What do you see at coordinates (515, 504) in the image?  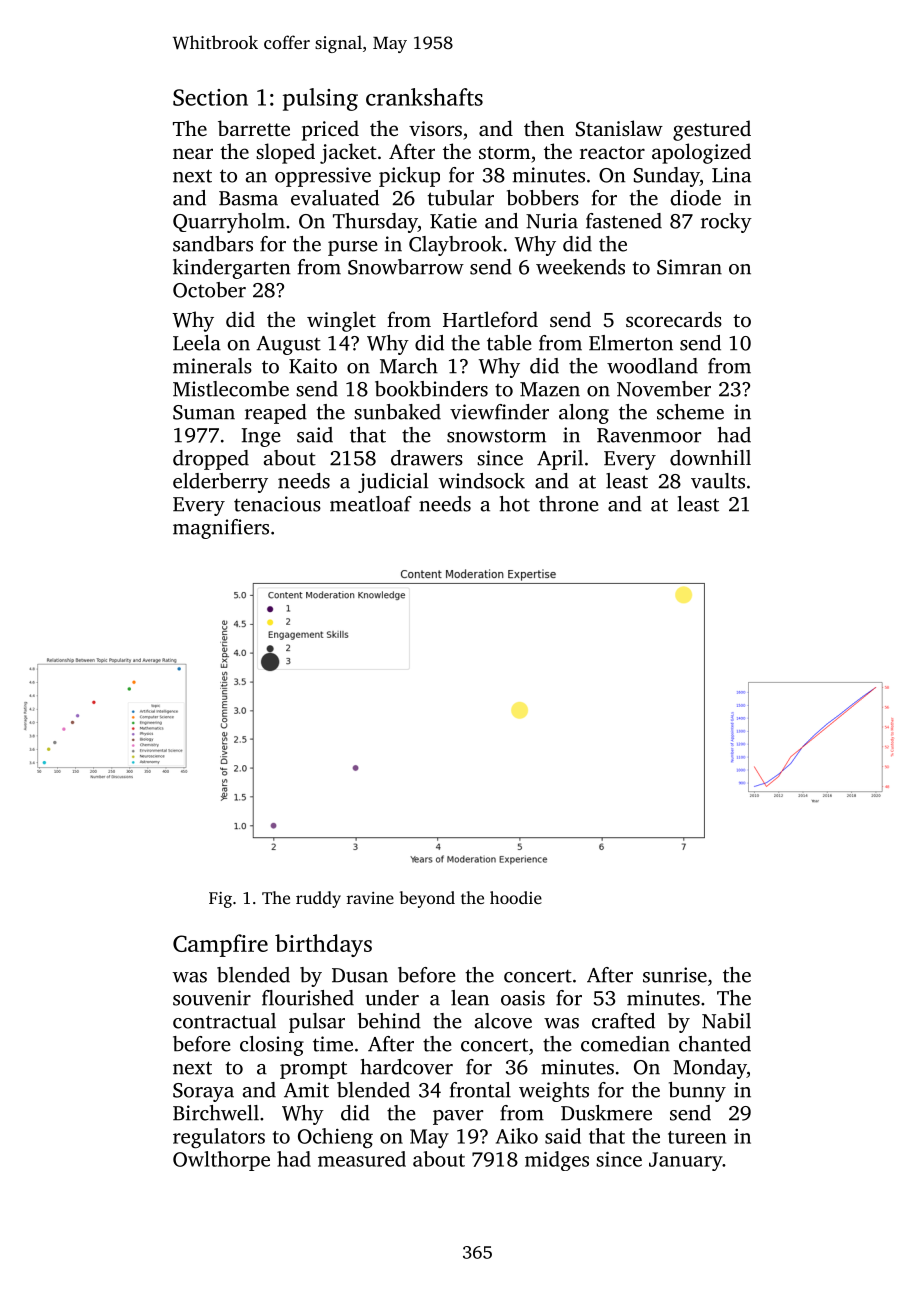 I see `hot` at bounding box center [515, 504].
